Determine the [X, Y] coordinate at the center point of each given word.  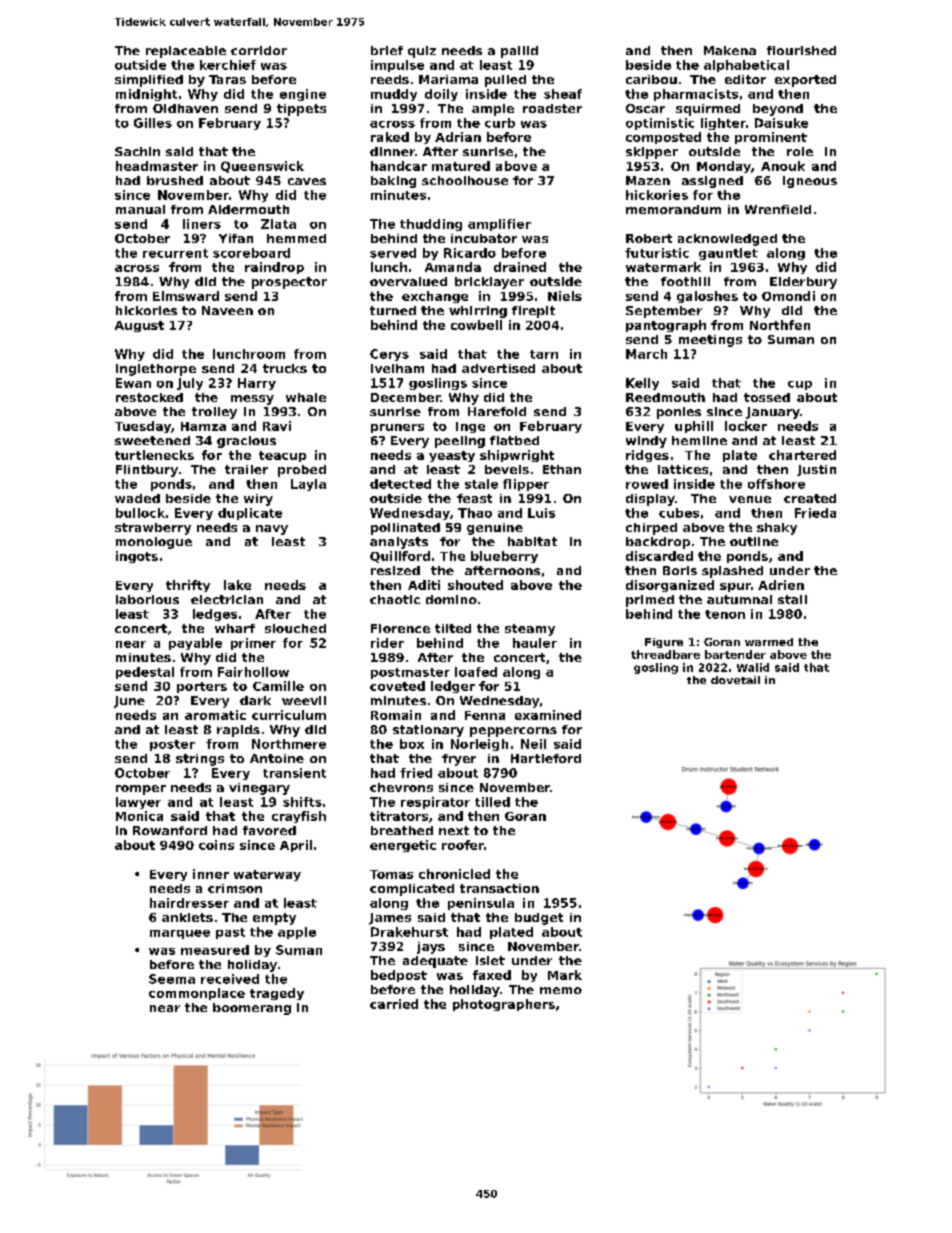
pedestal [145, 673]
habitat [532, 541]
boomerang [252, 1009]
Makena [730, 50]
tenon [725, 614]
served [393, 253]
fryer [459, 760]
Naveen [227, 310]
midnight [146, 95]
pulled [505, 81]
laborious [147, 599]
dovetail [735, 680]
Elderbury [803, 283]
